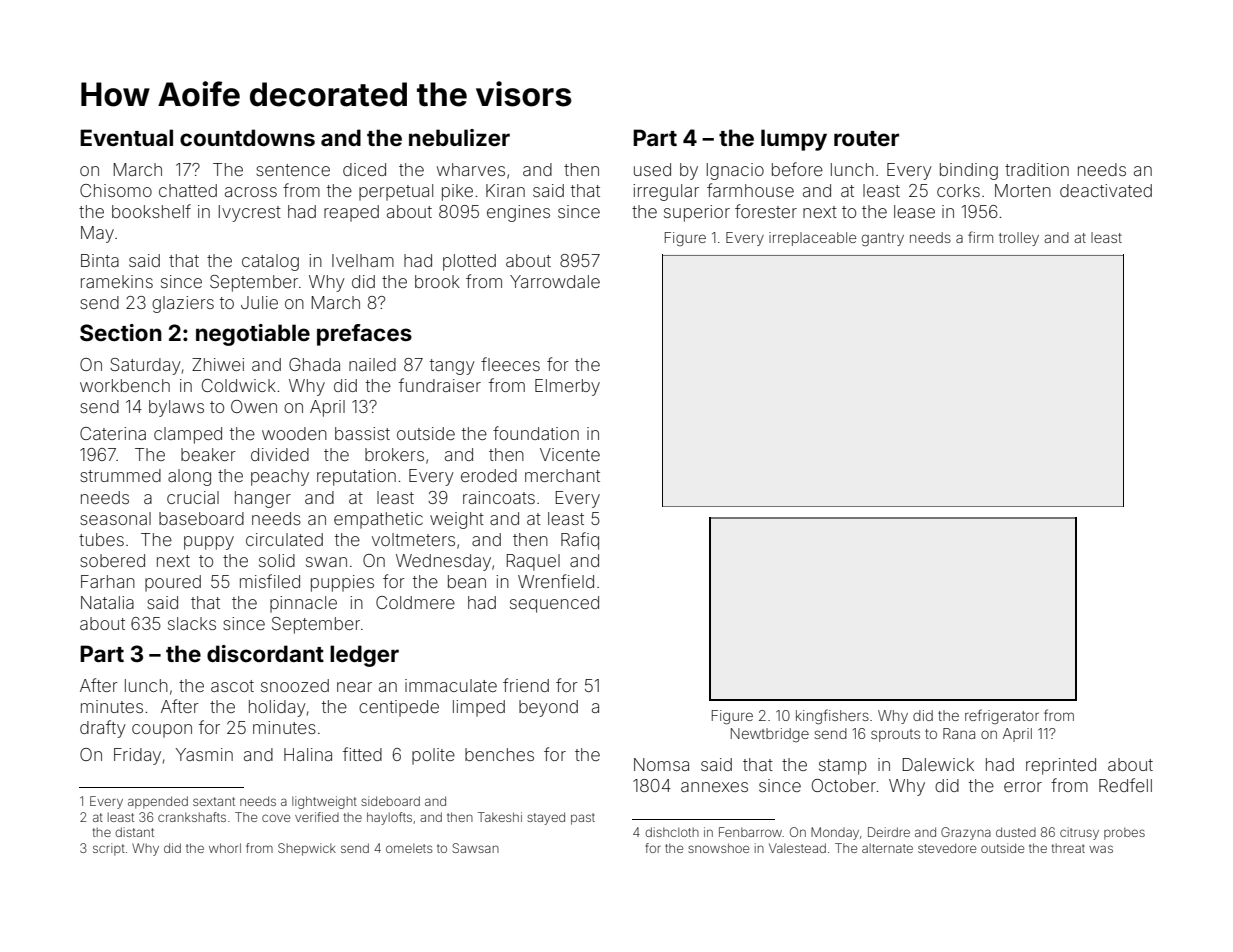  What do you see at coordinates (555, 281) in the document?
I see `Yarrowdale` at bounding box center [555, 281].
